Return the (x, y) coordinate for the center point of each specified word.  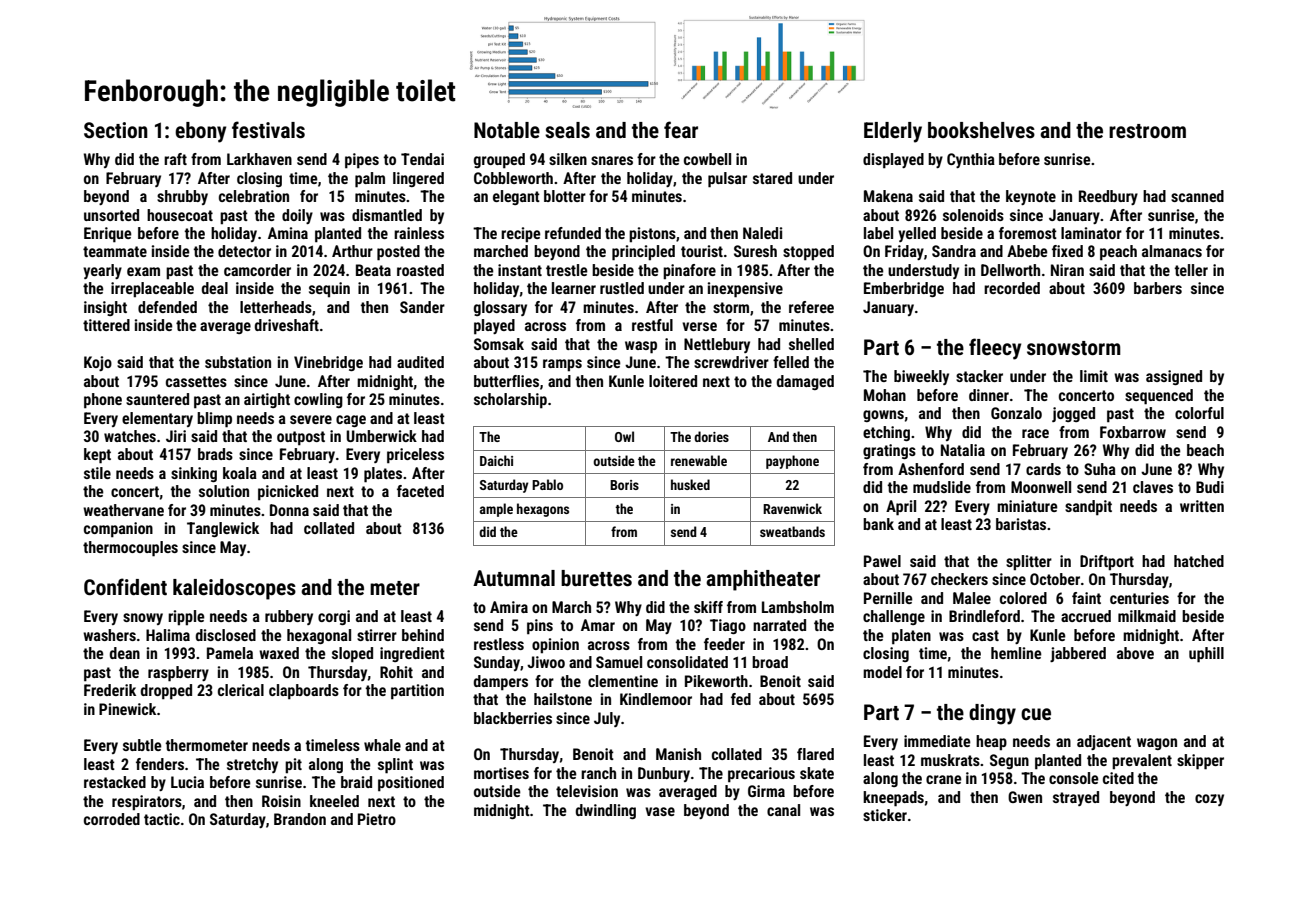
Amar (598, 625)
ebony (200, 132)
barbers (1158, 288)
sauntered (157, 399)
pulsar (727, 180)
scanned (1197, 196)
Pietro (377, 819)
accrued (1086, 616)
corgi (334, 617)
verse (699, 326)
